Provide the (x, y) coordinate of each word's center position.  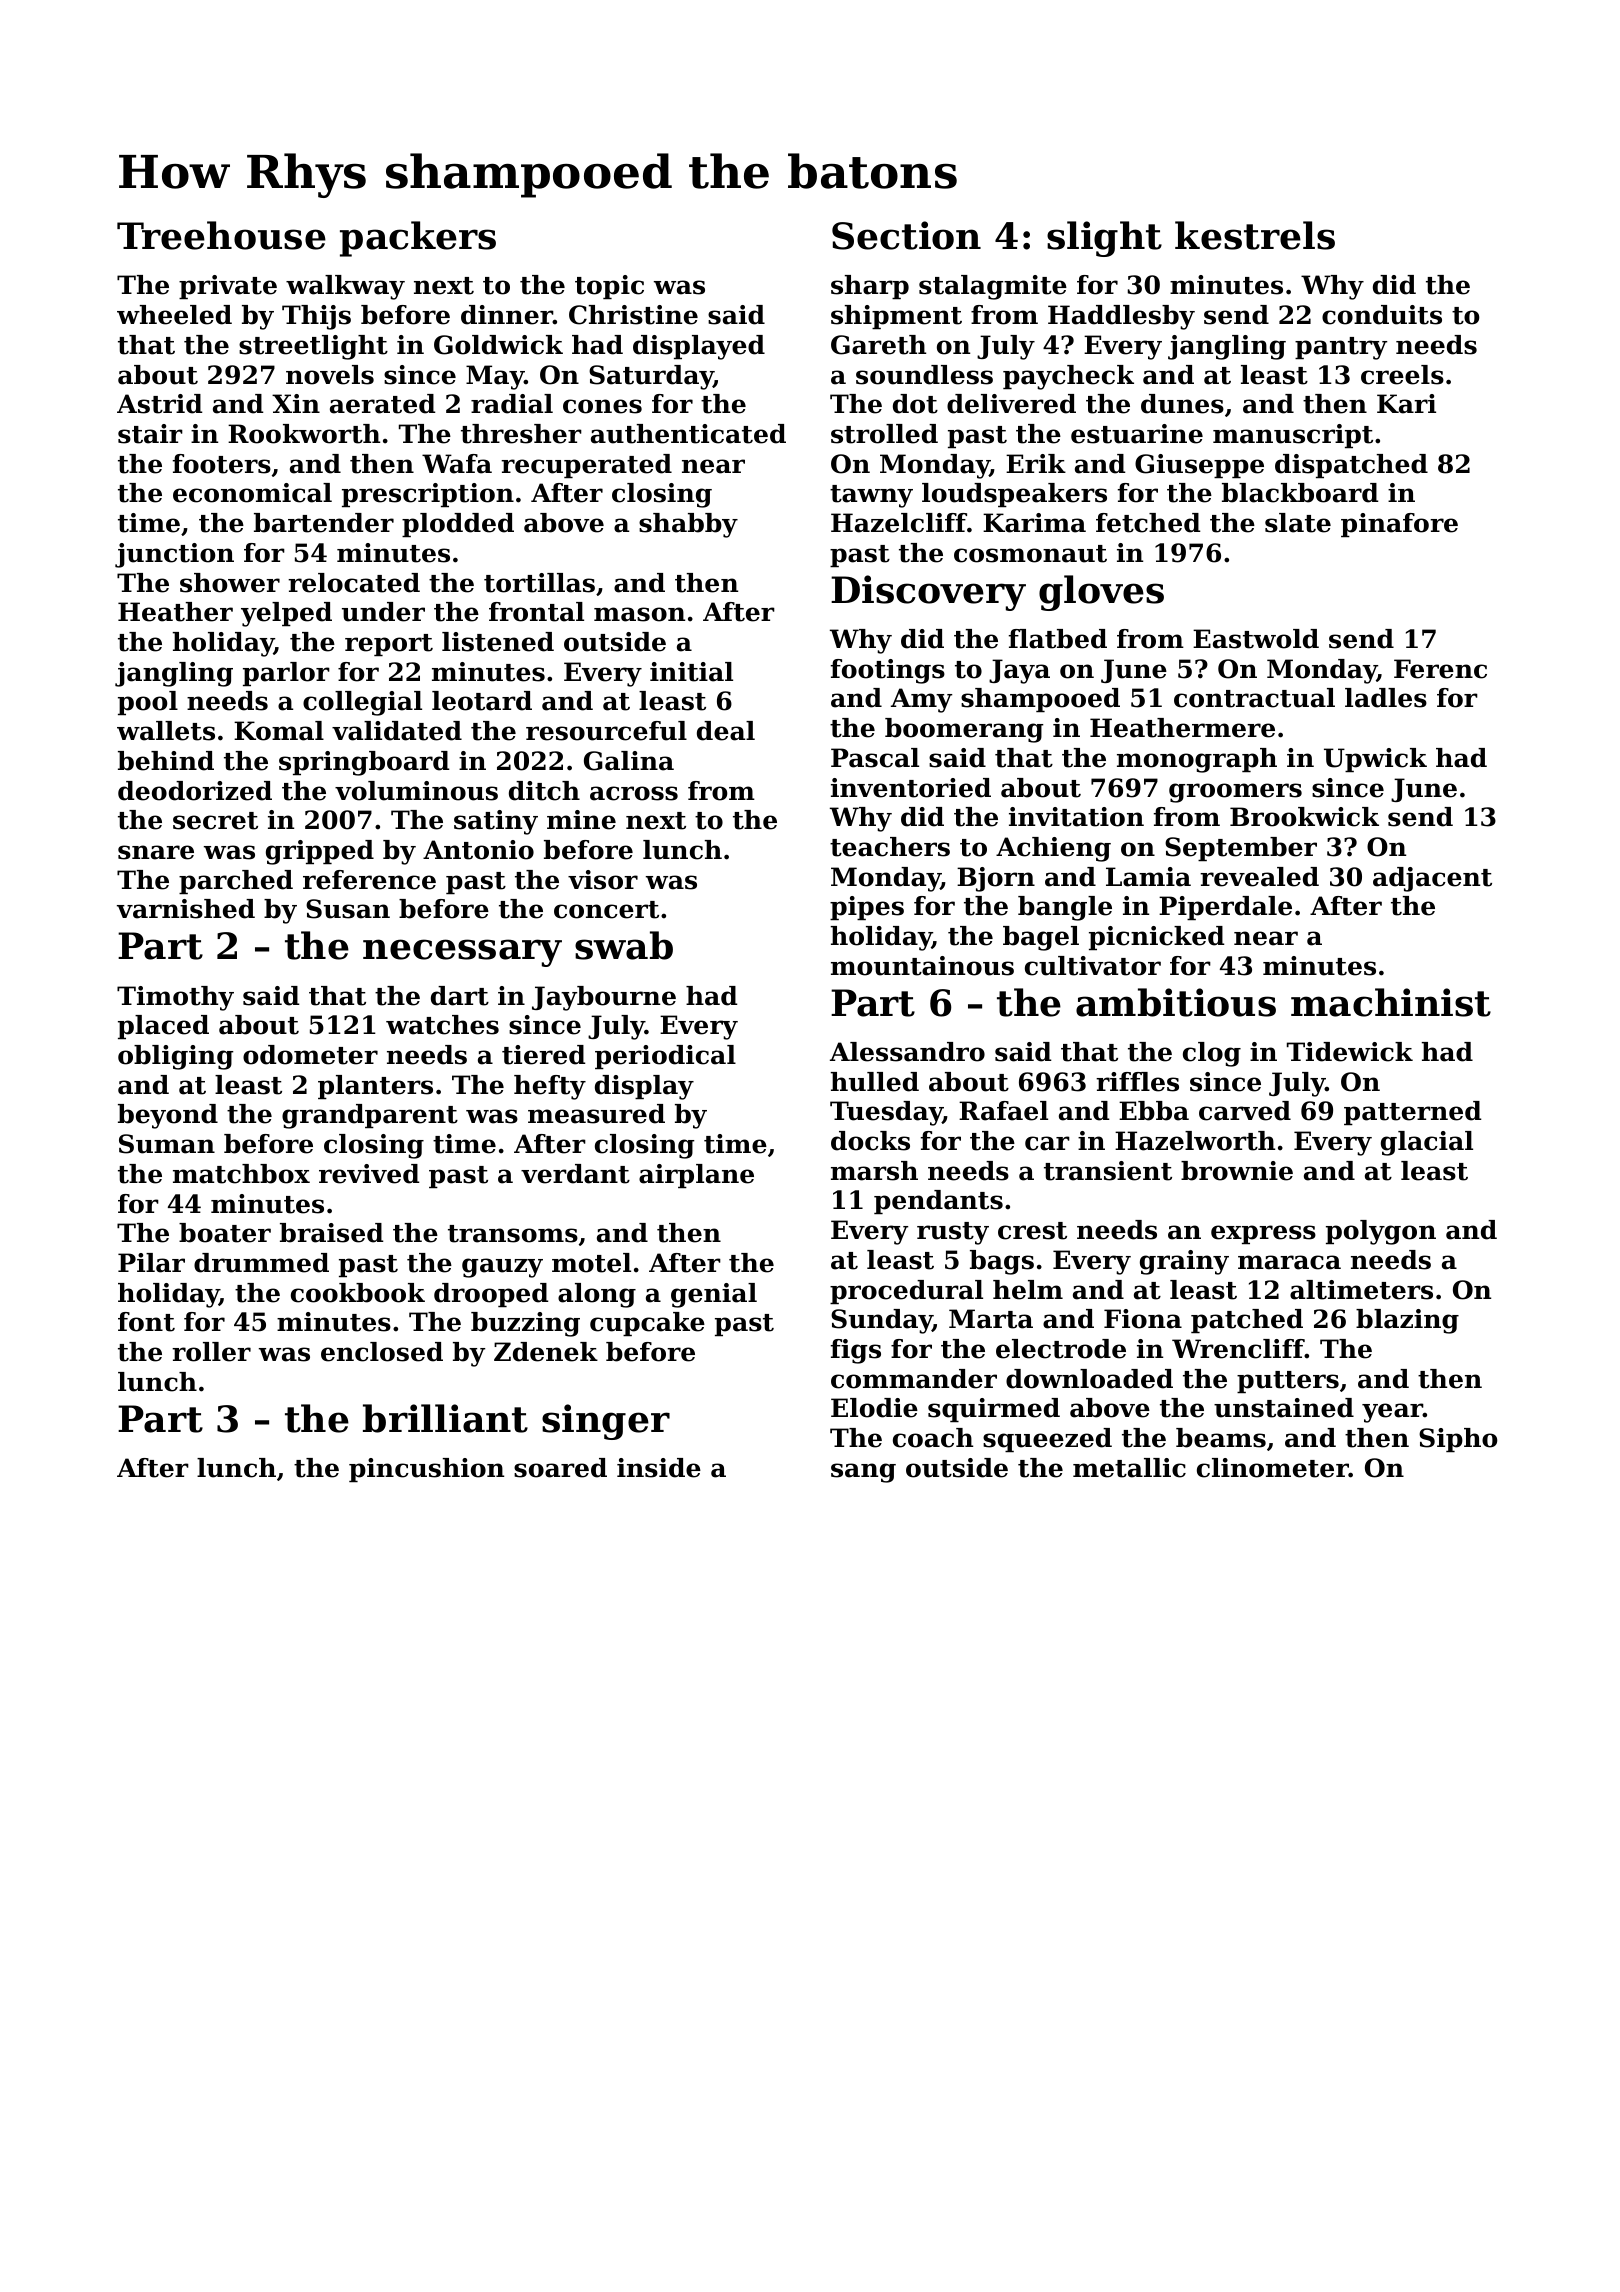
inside (659, 1468)
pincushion (426, 1470)
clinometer (1273, 1468)
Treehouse (221, 235)
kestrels (1255, 235)
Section (906, 235)
